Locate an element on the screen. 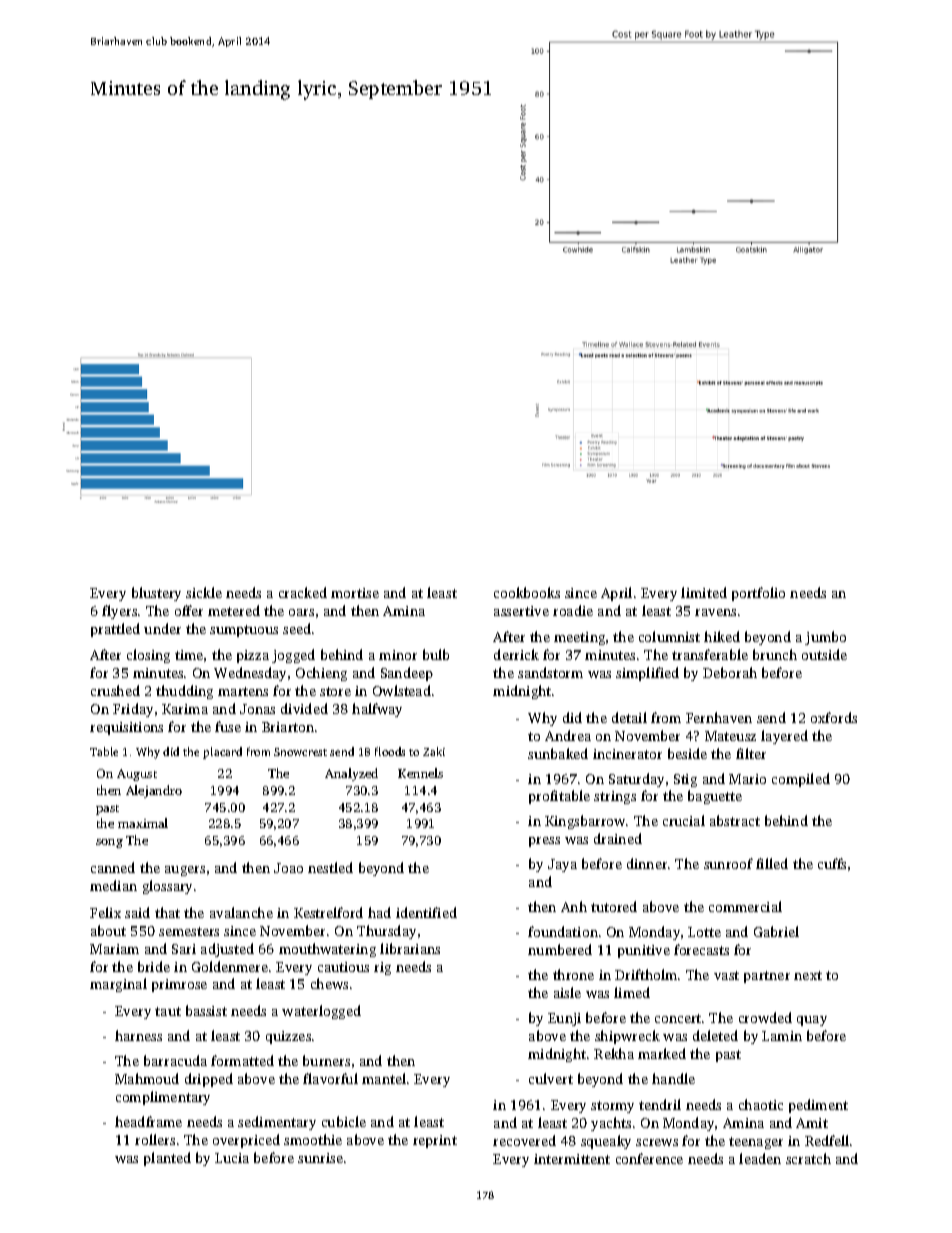 Image resolution: width=952 pixels, height=1233 pixels. intermittent is located at coordinates (572, 1159).
